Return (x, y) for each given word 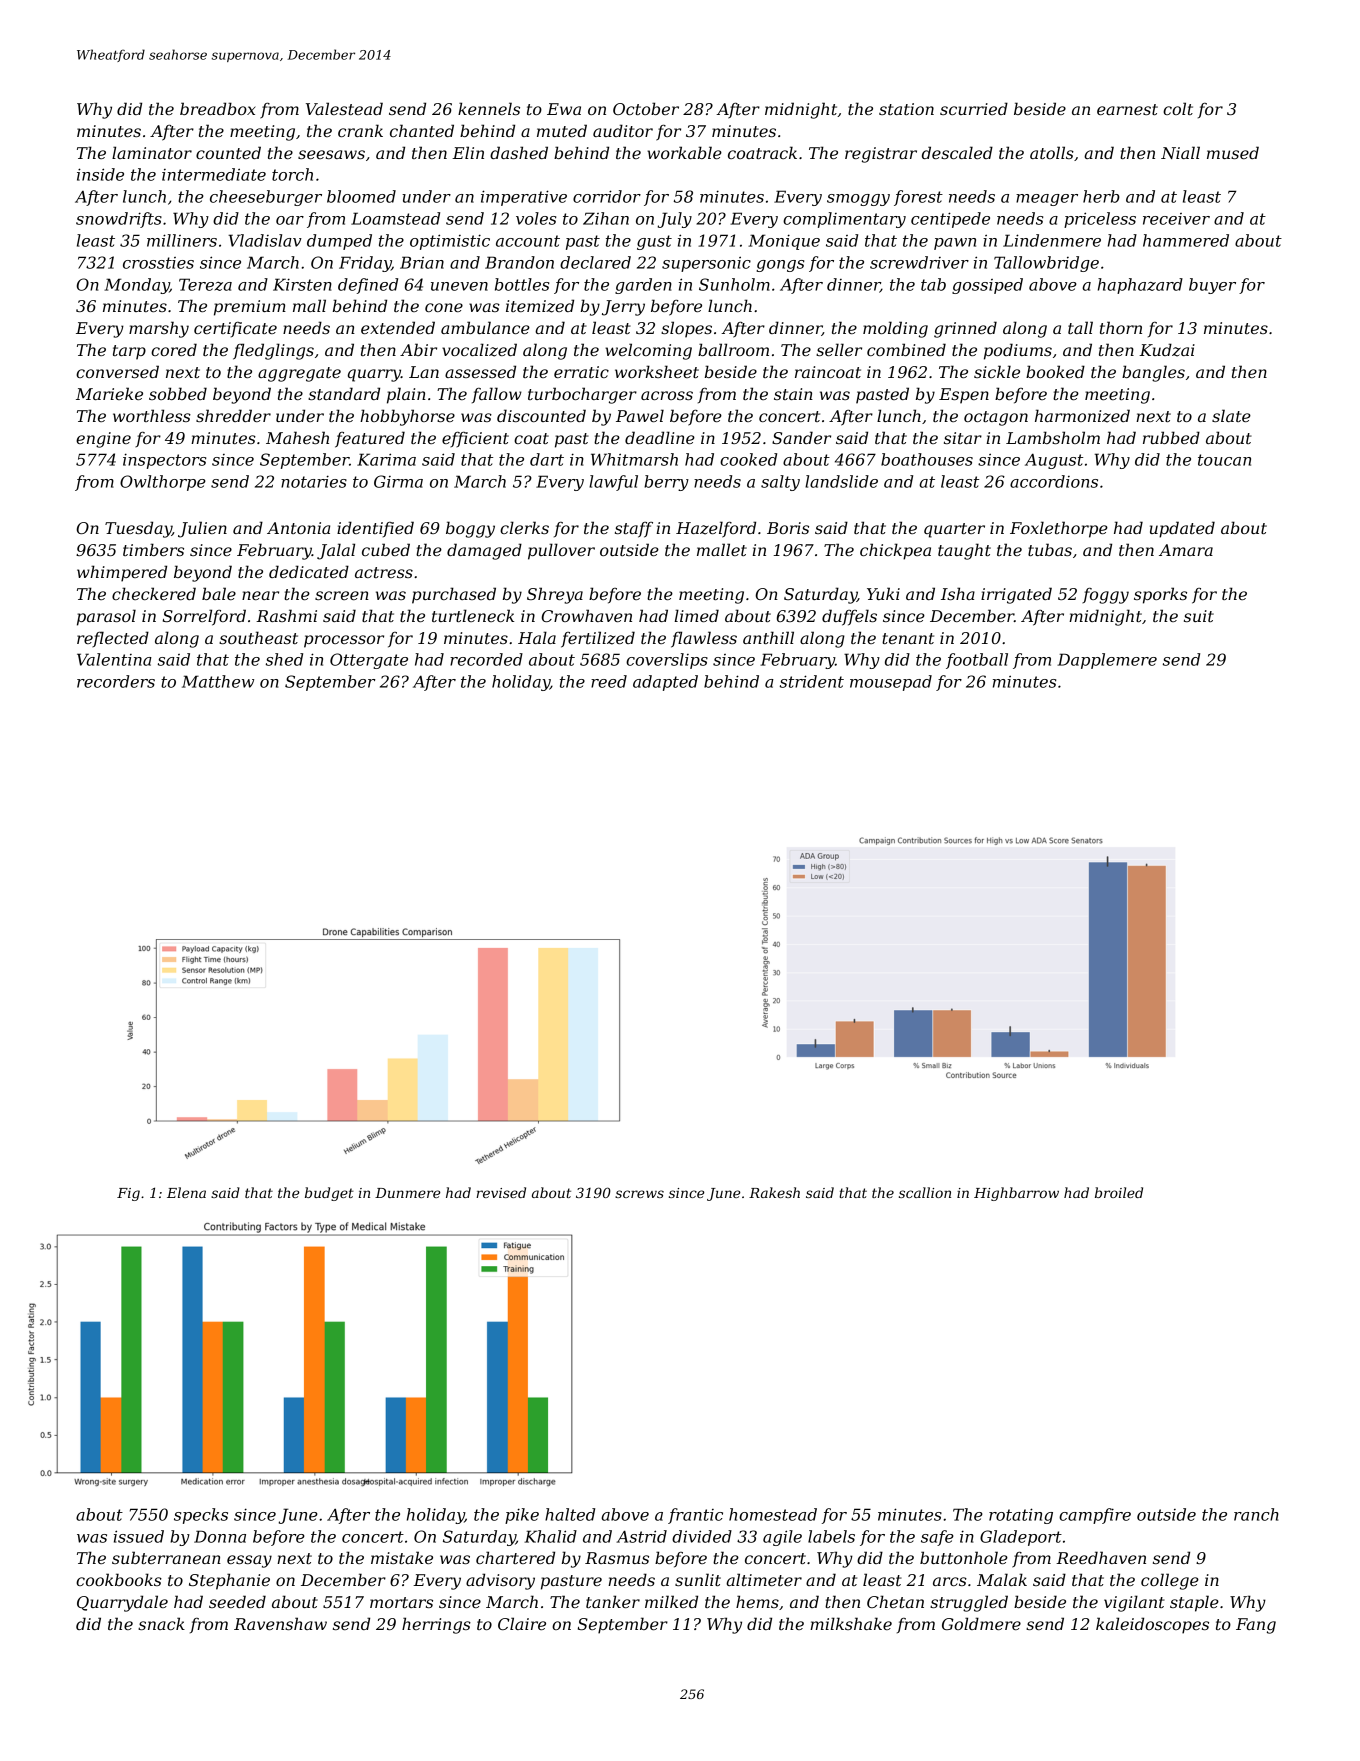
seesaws (331, 154)
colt (1178, 108)
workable (684, 152)
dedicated (309, 571)
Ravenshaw (280, 1623)
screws (639, 1194)
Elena (186, 1192)
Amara (1186, 550)
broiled (1119, 1192)
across (667, 395)
